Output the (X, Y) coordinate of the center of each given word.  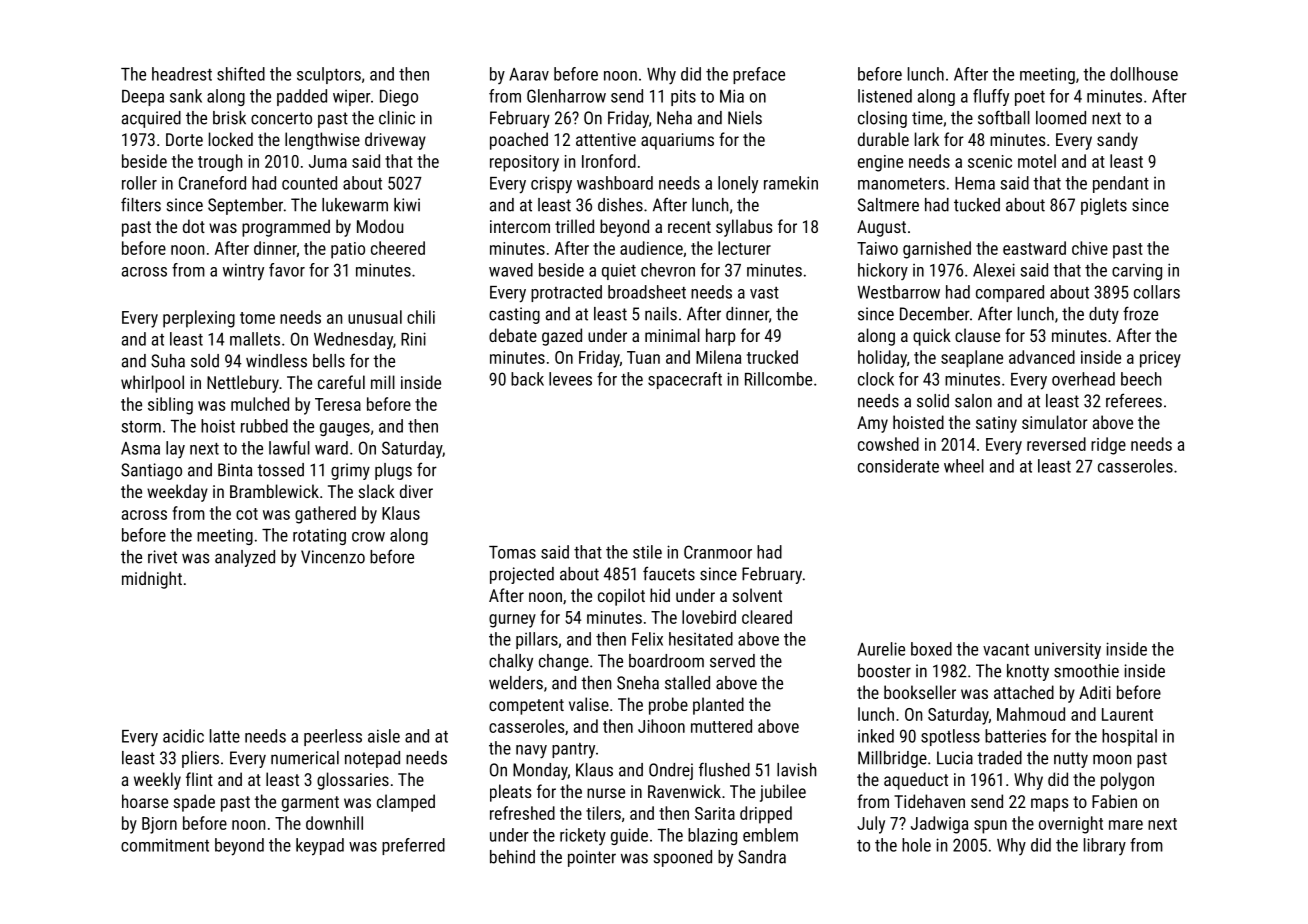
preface (759, 75)
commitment (165, 845)
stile (647, 552)
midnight (152, 580)
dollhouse (1144, 74)
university (1068, 650)
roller (139, 183)
